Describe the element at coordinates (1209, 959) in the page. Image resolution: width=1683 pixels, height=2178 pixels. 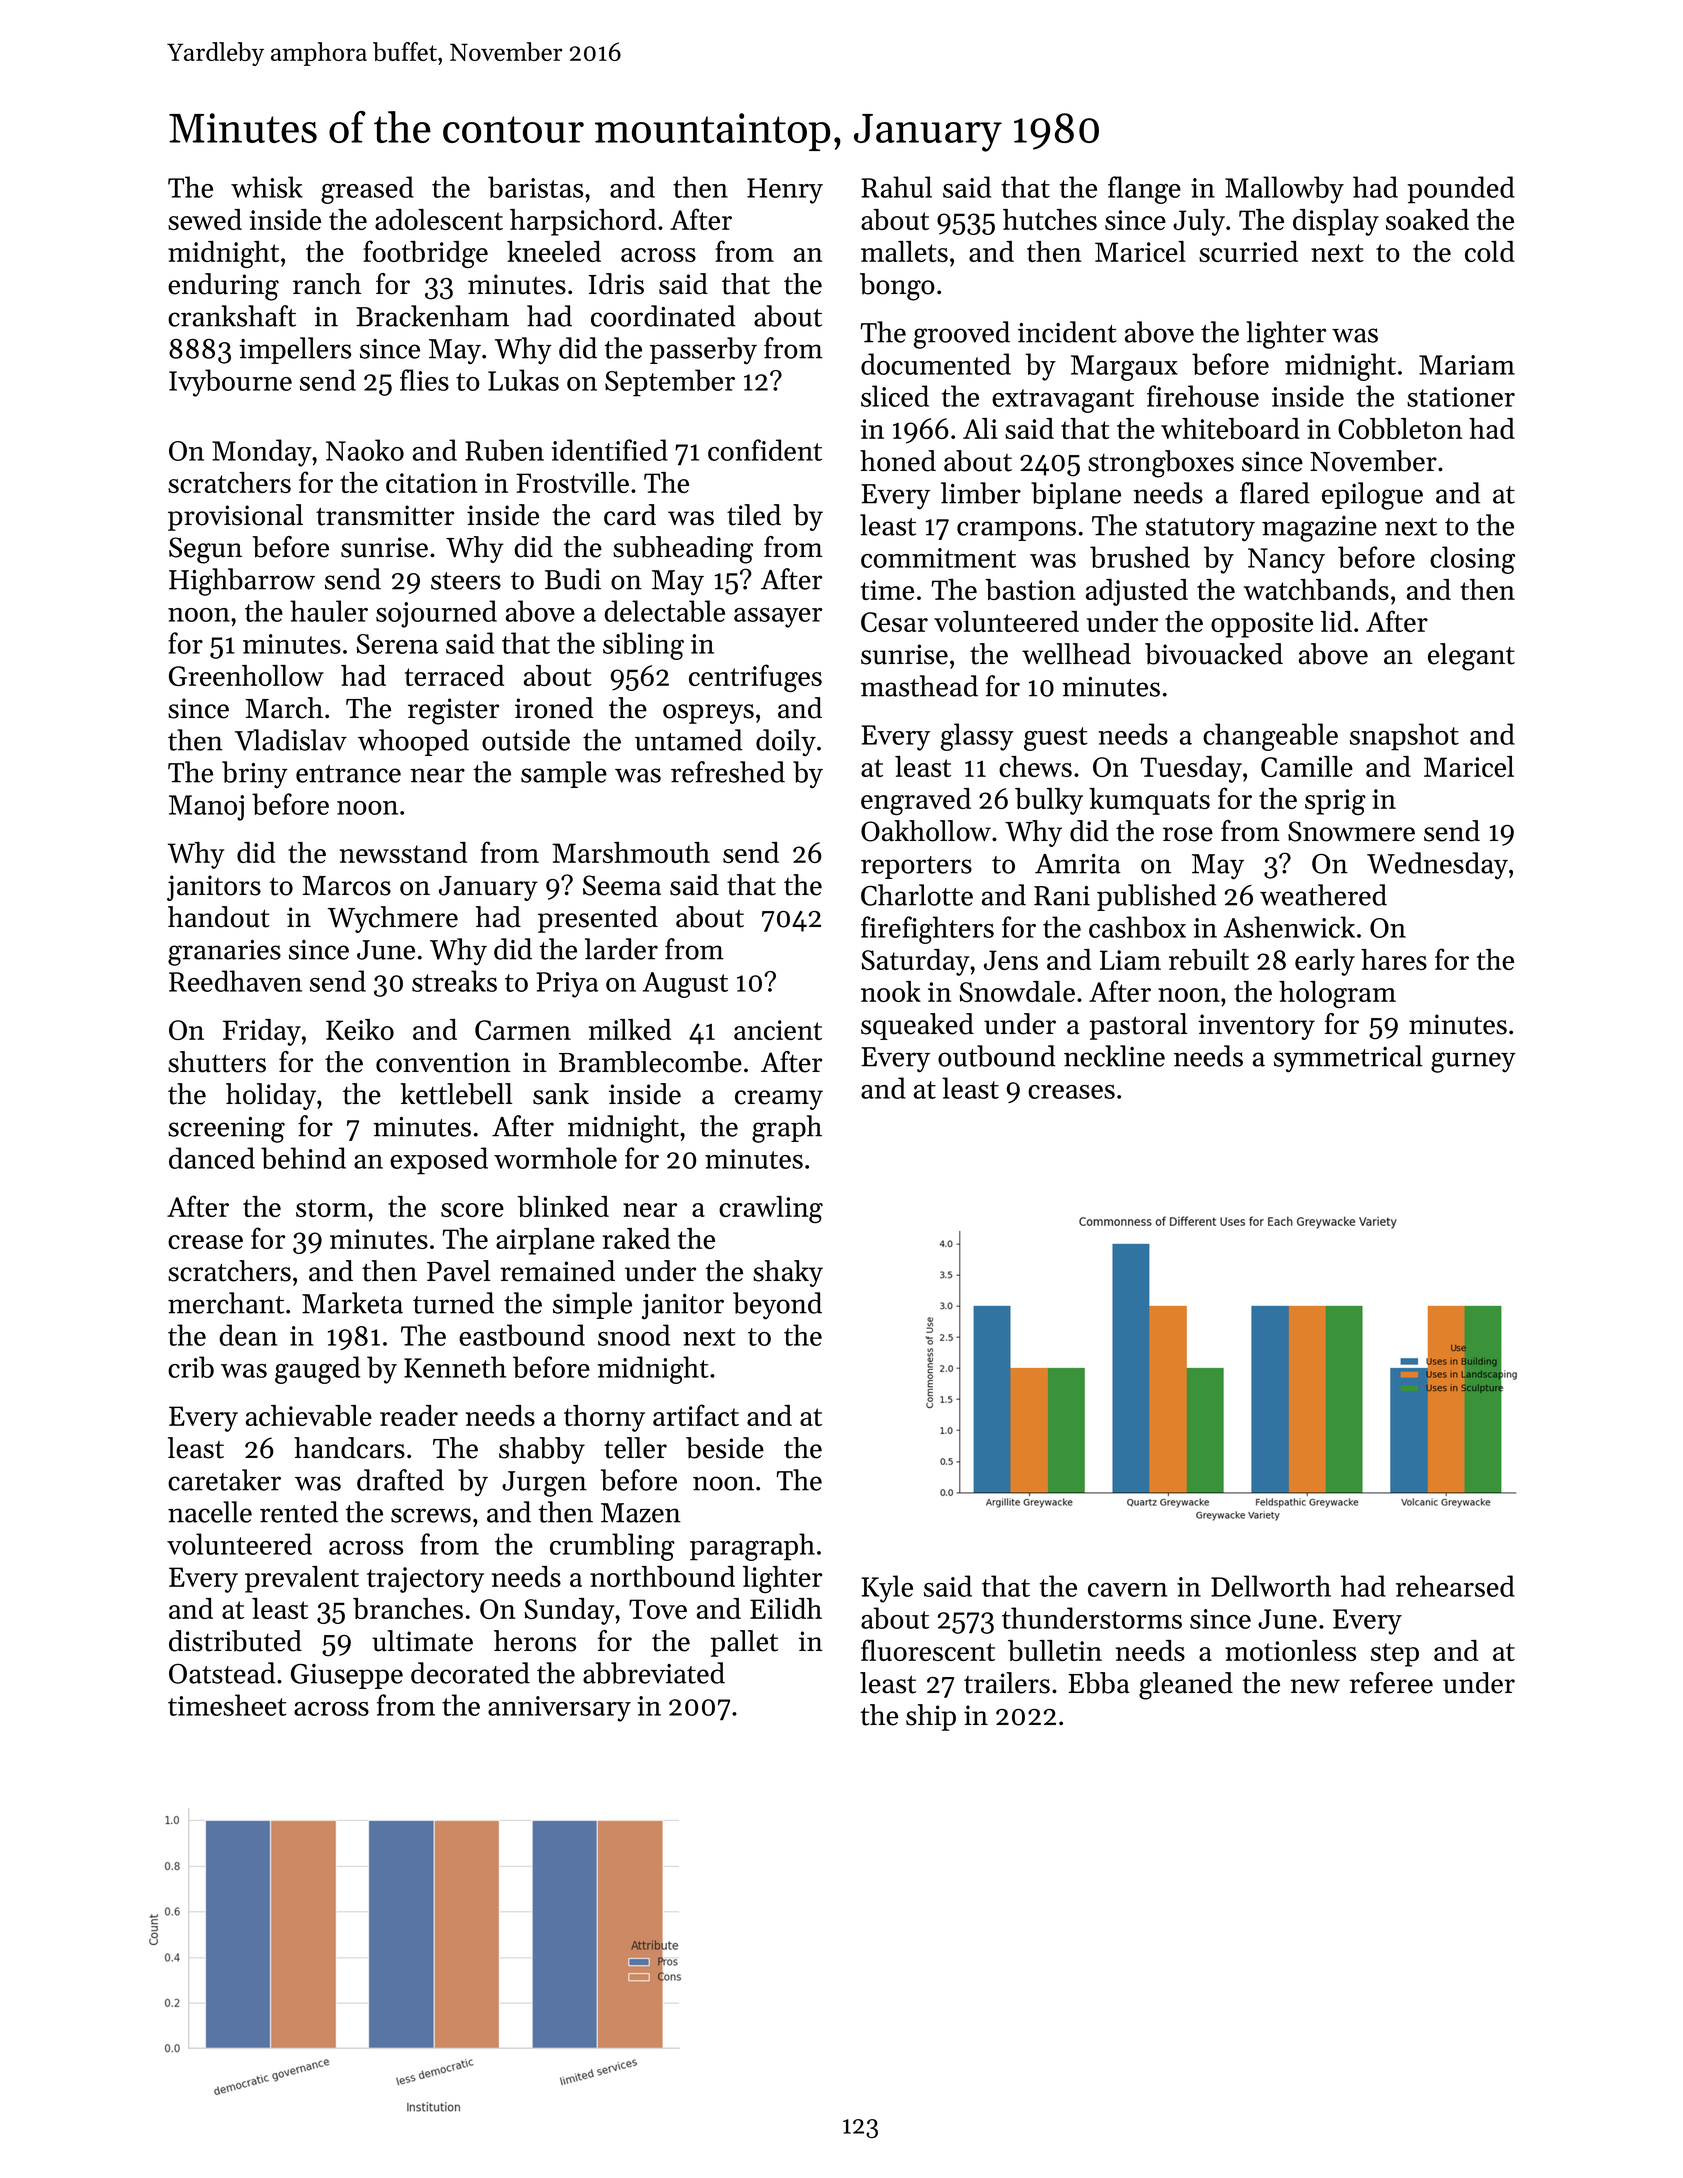
I see `rebuilt` at that location.
